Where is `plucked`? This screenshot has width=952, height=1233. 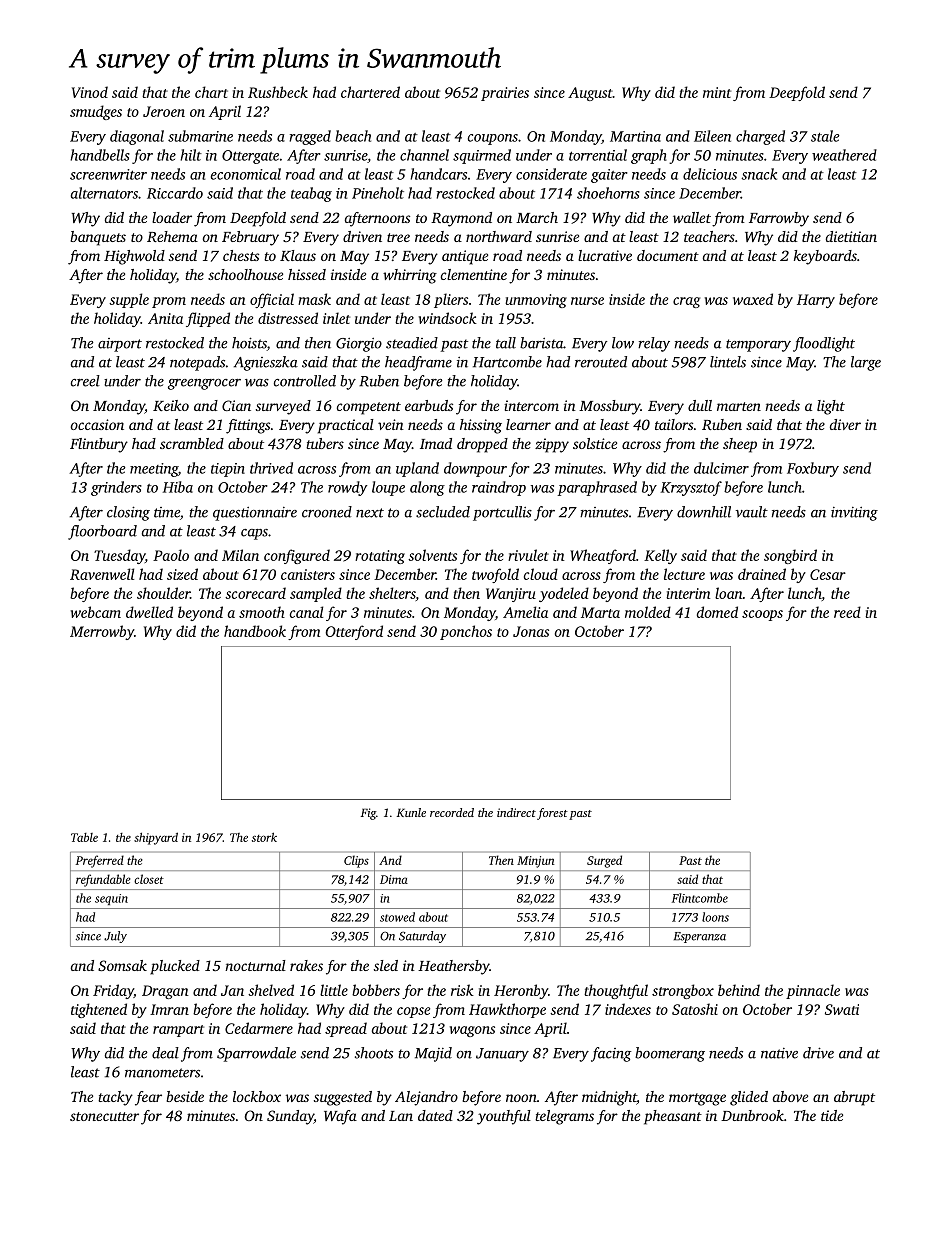
plucked is located at coordinates (175, 967).
